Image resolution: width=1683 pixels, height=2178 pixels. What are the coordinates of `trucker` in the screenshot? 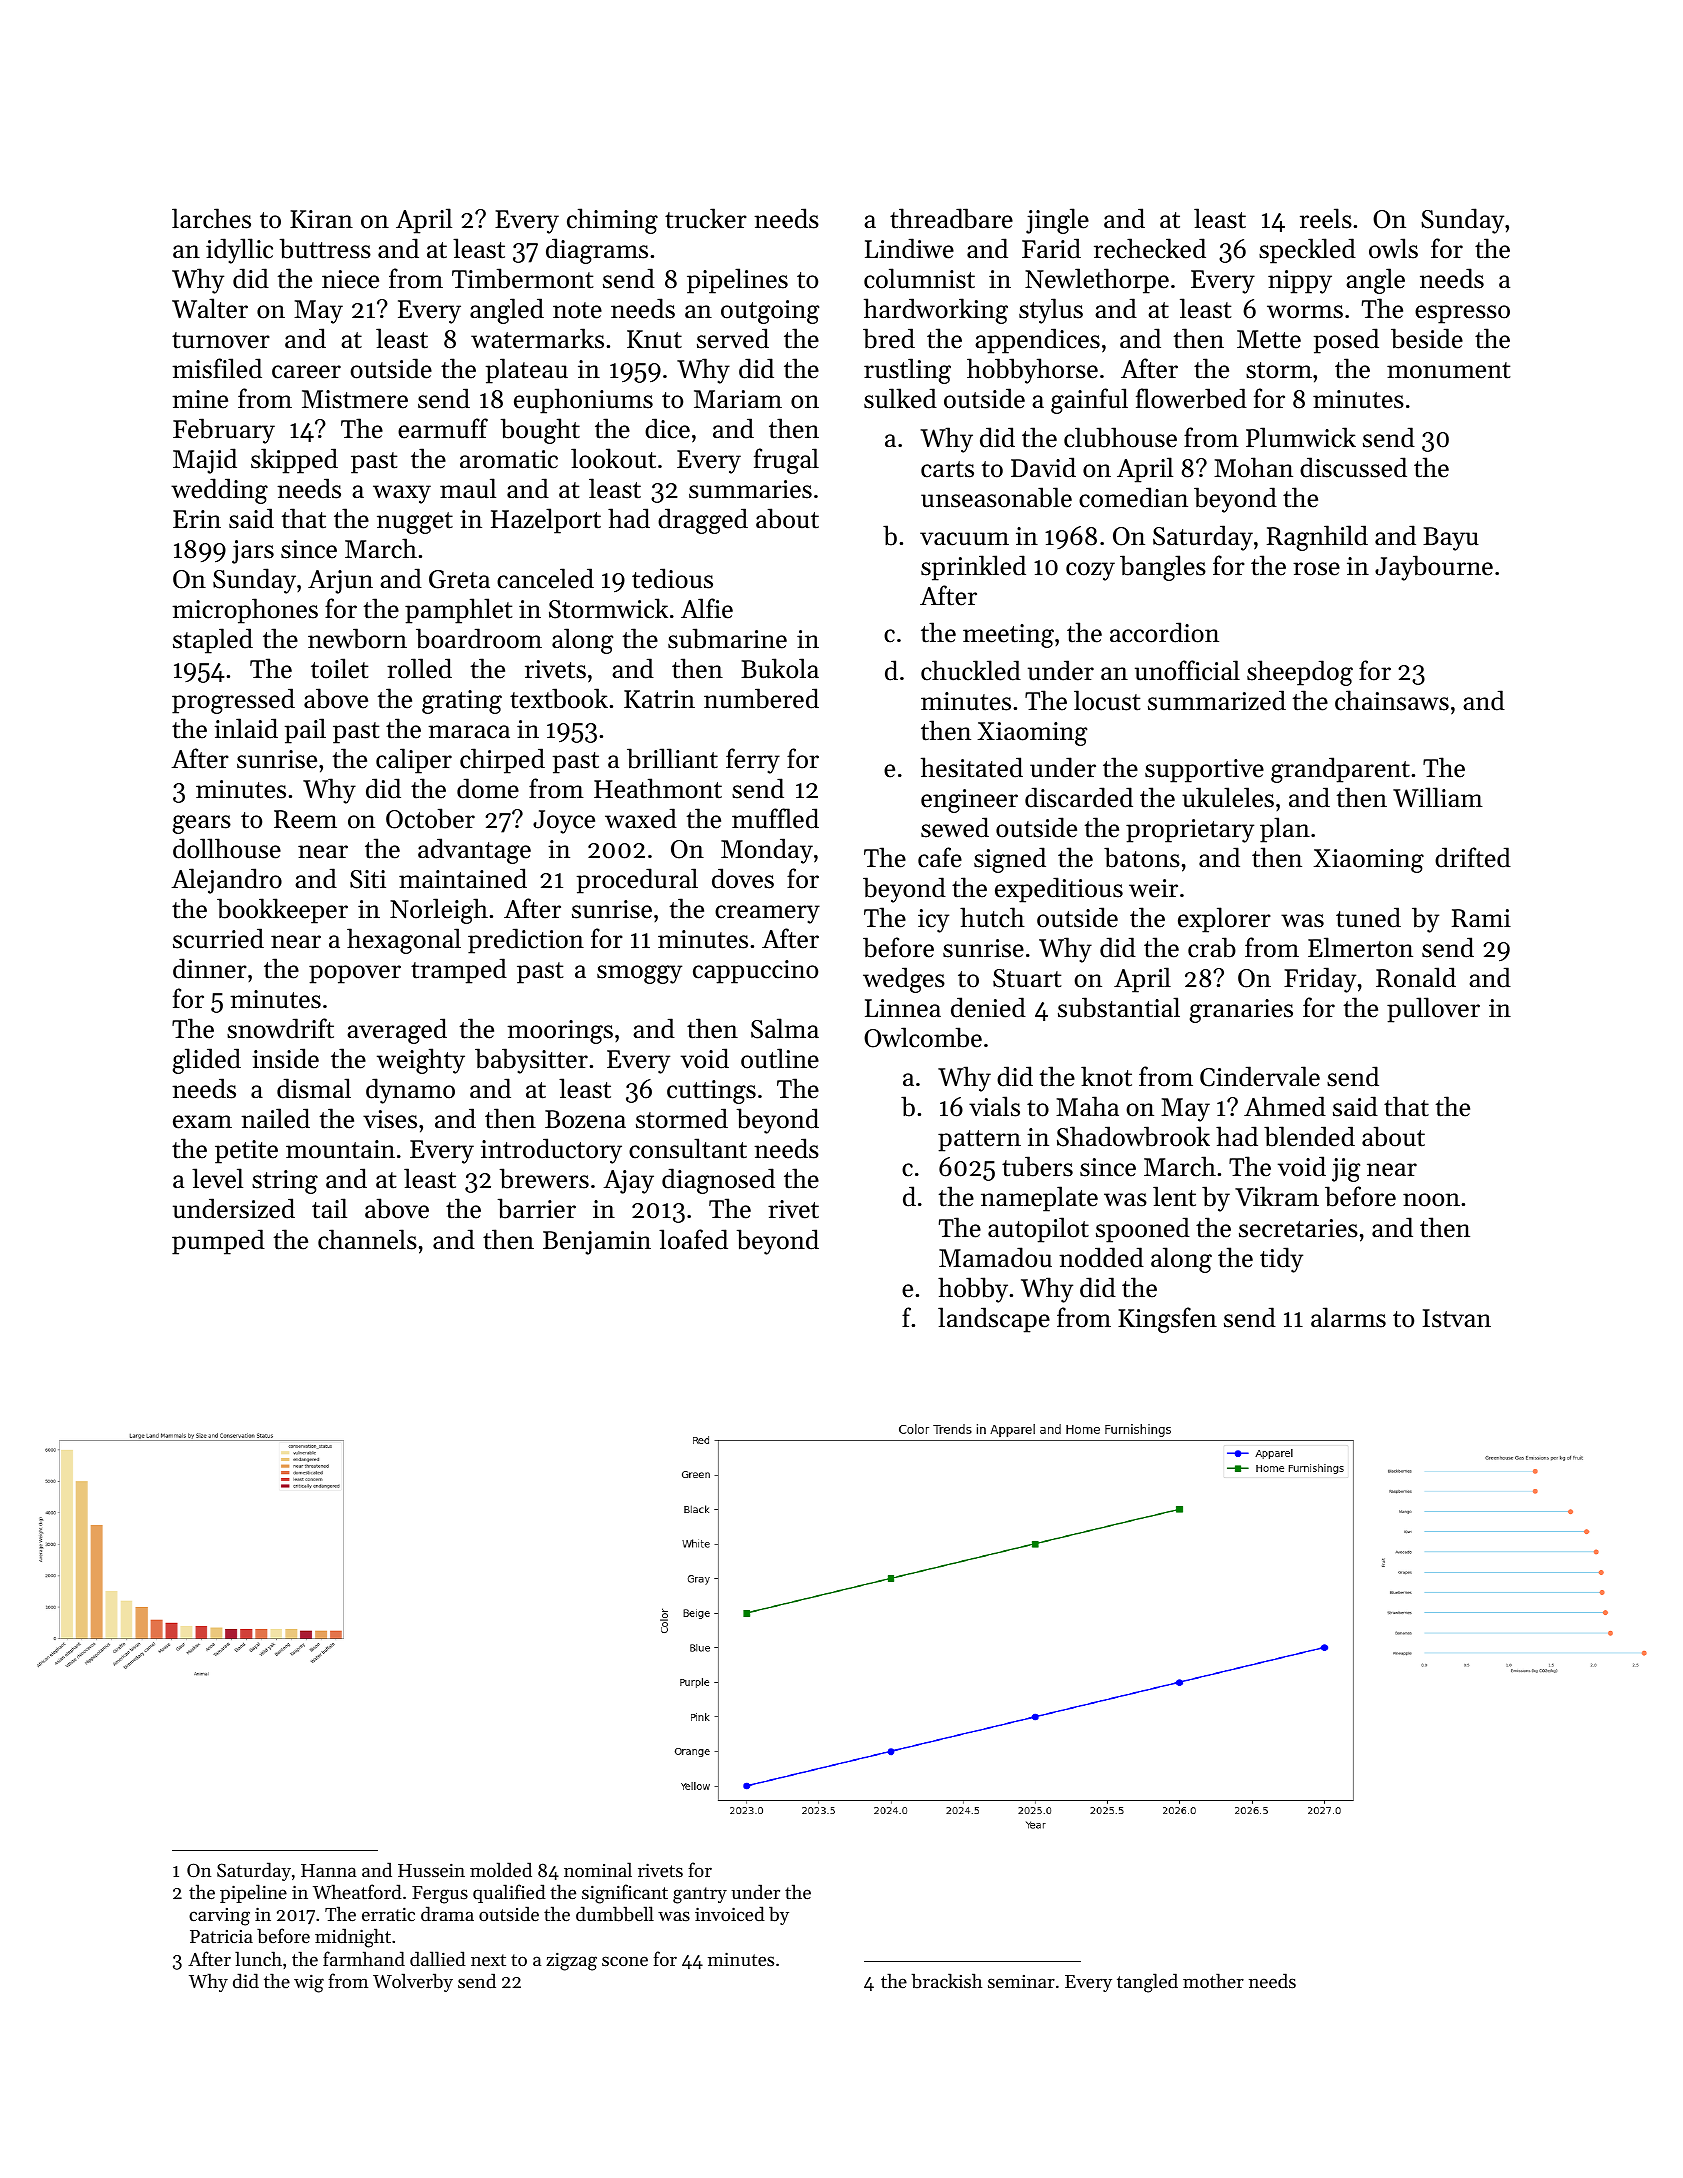 It's located at (706, 218).
